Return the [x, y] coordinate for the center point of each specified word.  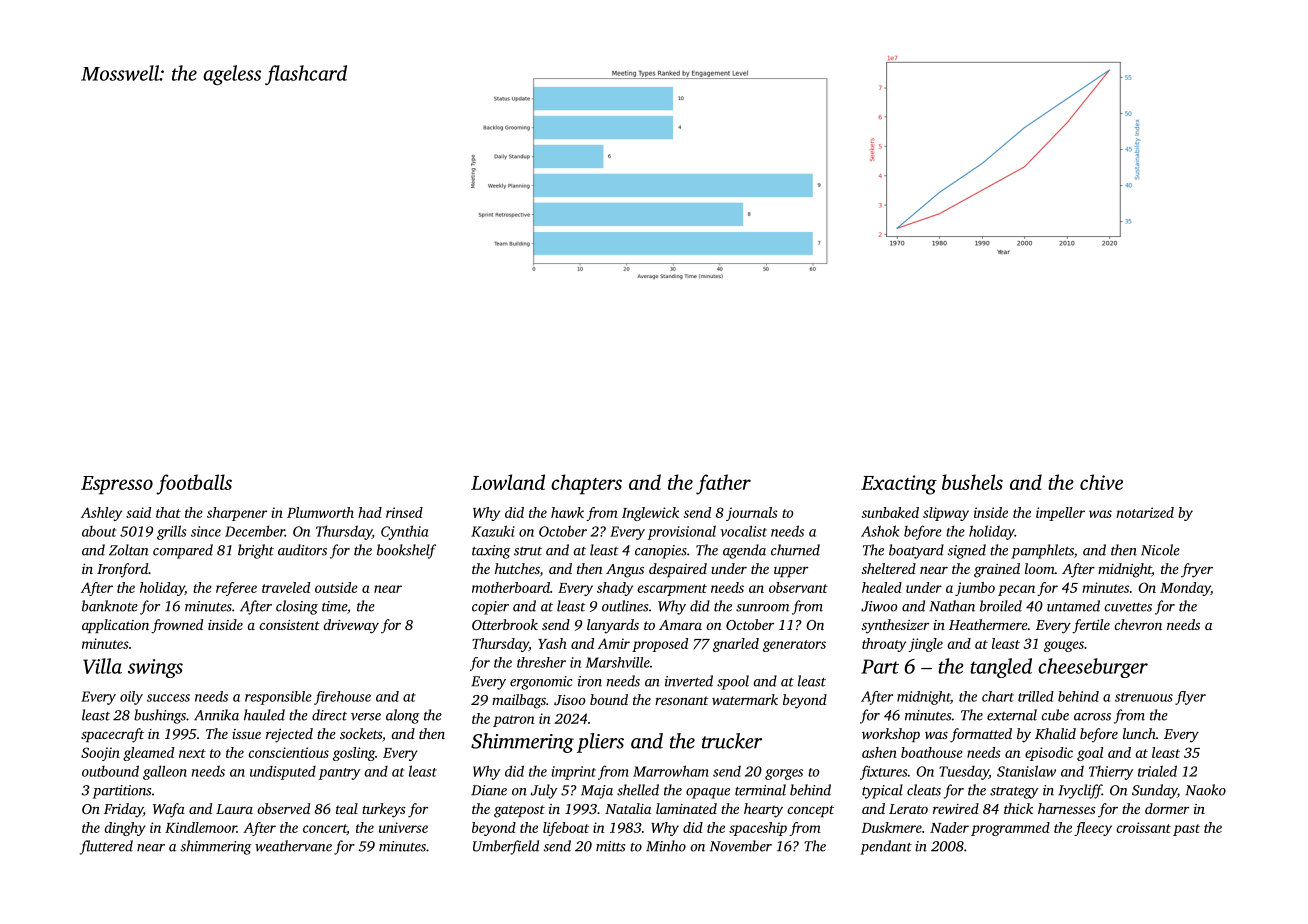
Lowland [508, 482]
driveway [351, 626]
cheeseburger [1093, 668]
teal [347, 808]
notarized [1145, 512]
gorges [784, 774]
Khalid [1055, 733]
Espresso [117, 485]
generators [794, 646]
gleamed [148, 754]
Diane [489, 790]
